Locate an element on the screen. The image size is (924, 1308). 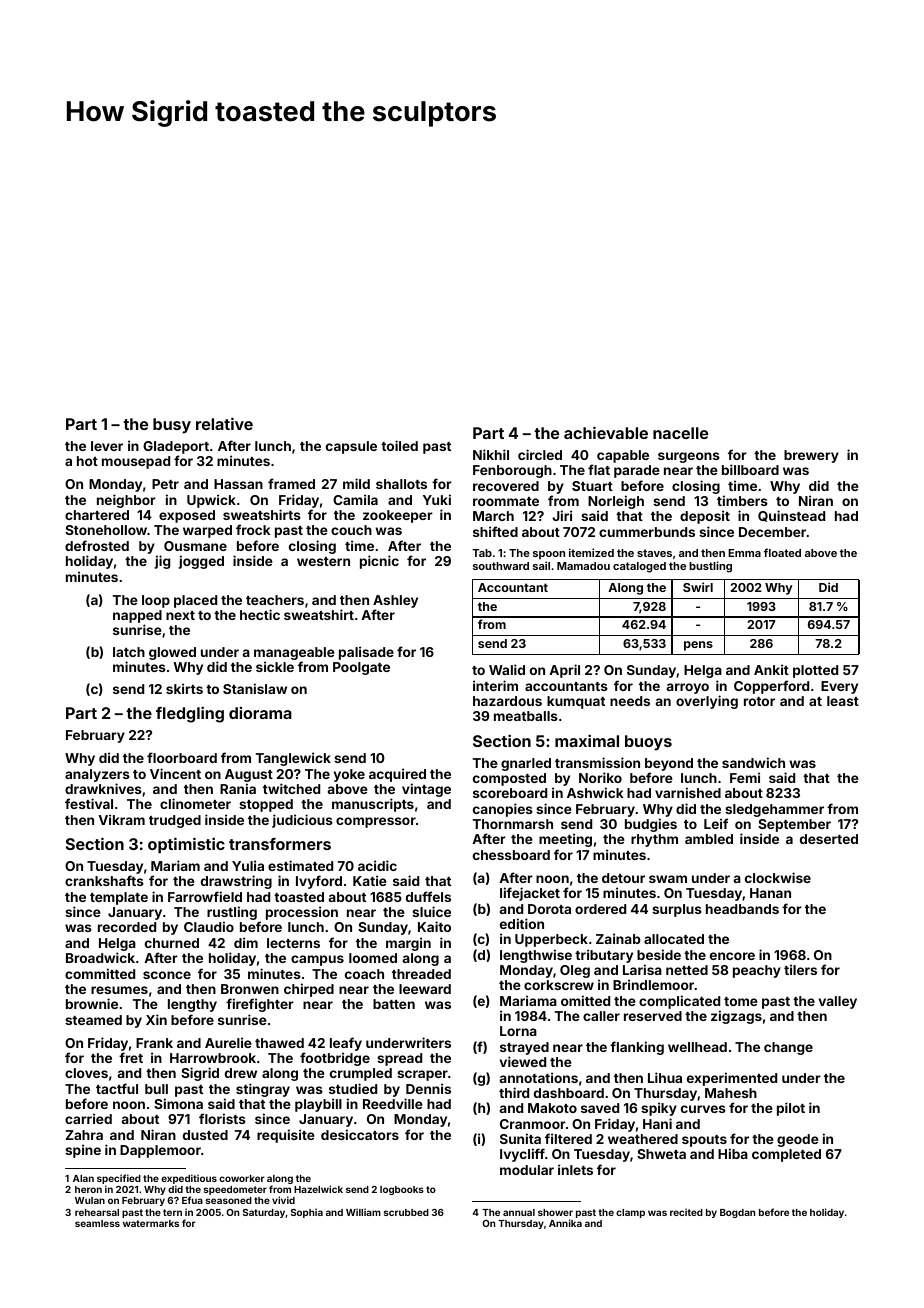
Saturday is located at coordinates (264, 1213).
